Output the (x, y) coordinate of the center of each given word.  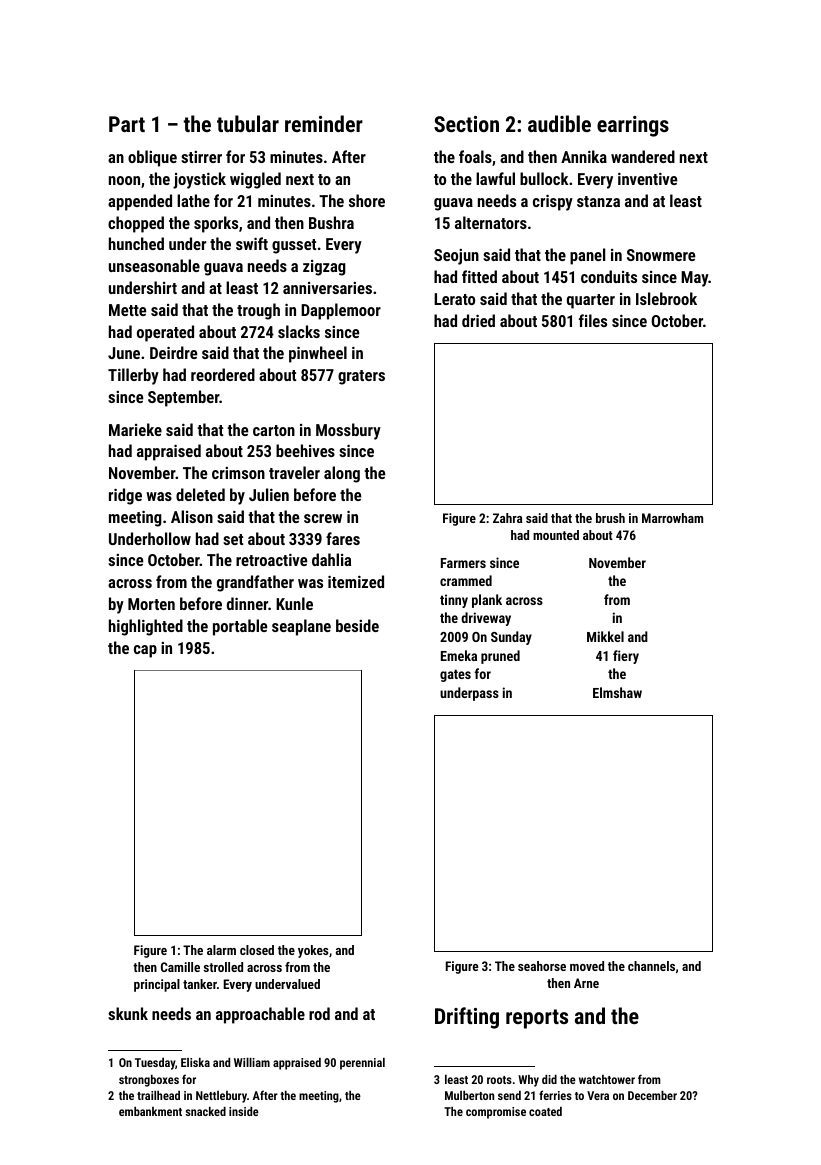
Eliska (195, 1062)
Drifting (467, 1018)
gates (455, 675)
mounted (556, 535)
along (342, 474)
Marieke (135, 429)
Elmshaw (617, 692)
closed (257, 950)
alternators (491, 222)
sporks (216, 224)
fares (343, 538)
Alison (192, 516)
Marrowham (672, 518)
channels (651, 966)
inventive (647, 179)
